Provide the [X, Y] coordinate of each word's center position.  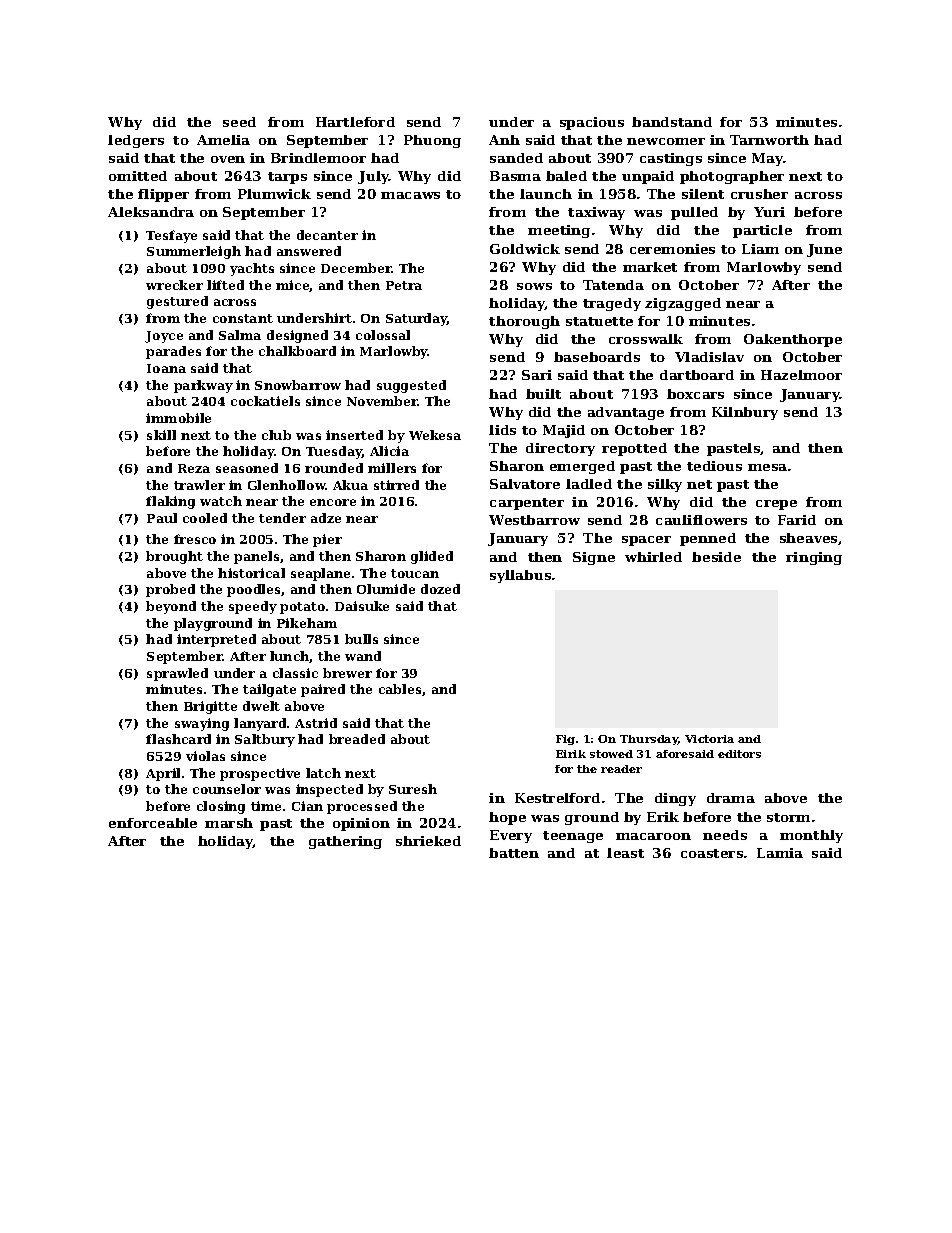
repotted [634, 449]
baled [566, 176]
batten [514, 853]
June [824, 250]
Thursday [649, 740]
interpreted [216, 640]
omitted [138, 176]
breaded [357, 739]
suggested [411, 386]
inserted [354, 435]
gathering [345, 842]
